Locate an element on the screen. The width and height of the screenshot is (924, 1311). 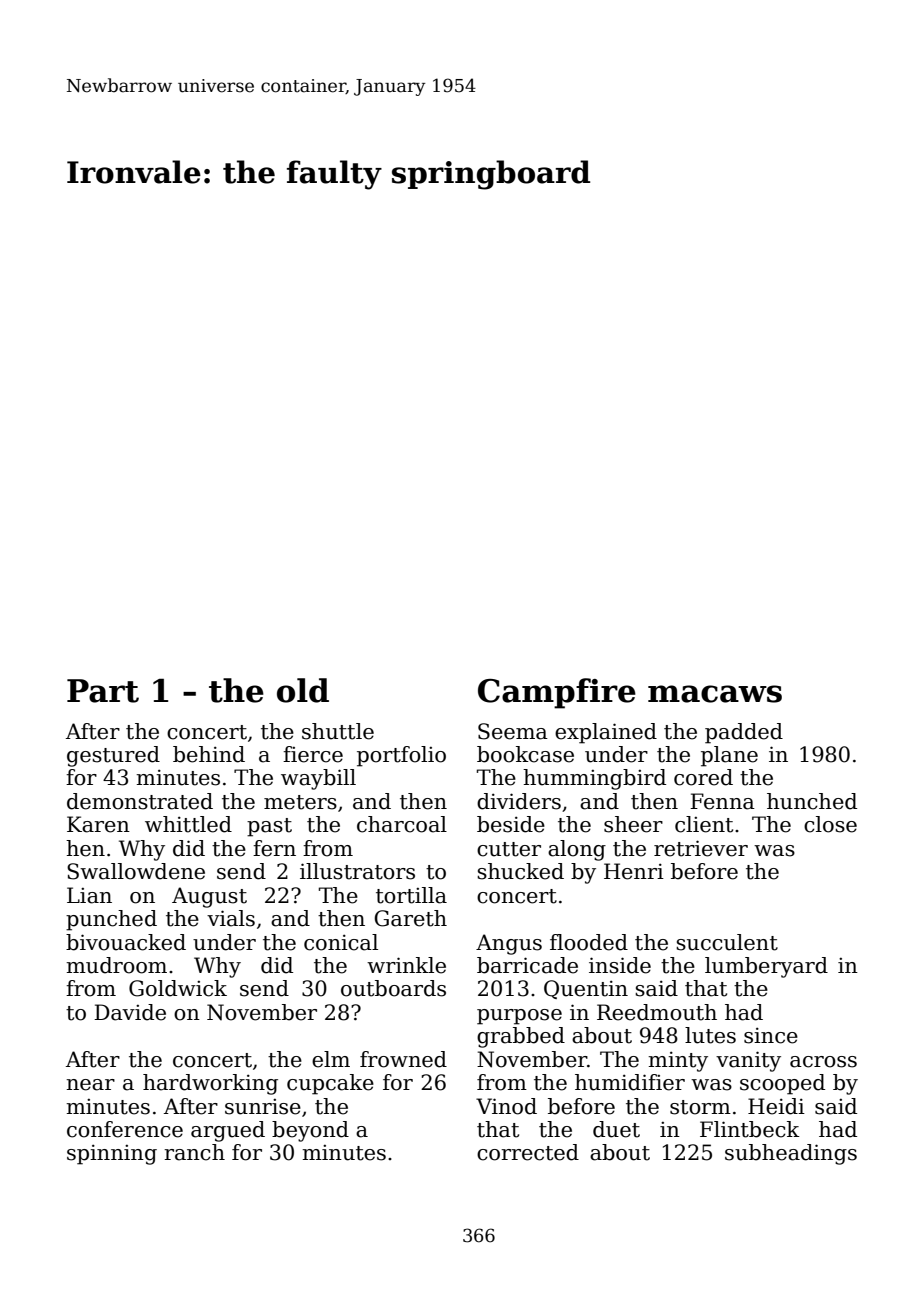
flooded is located at coordinates (589, 942).
